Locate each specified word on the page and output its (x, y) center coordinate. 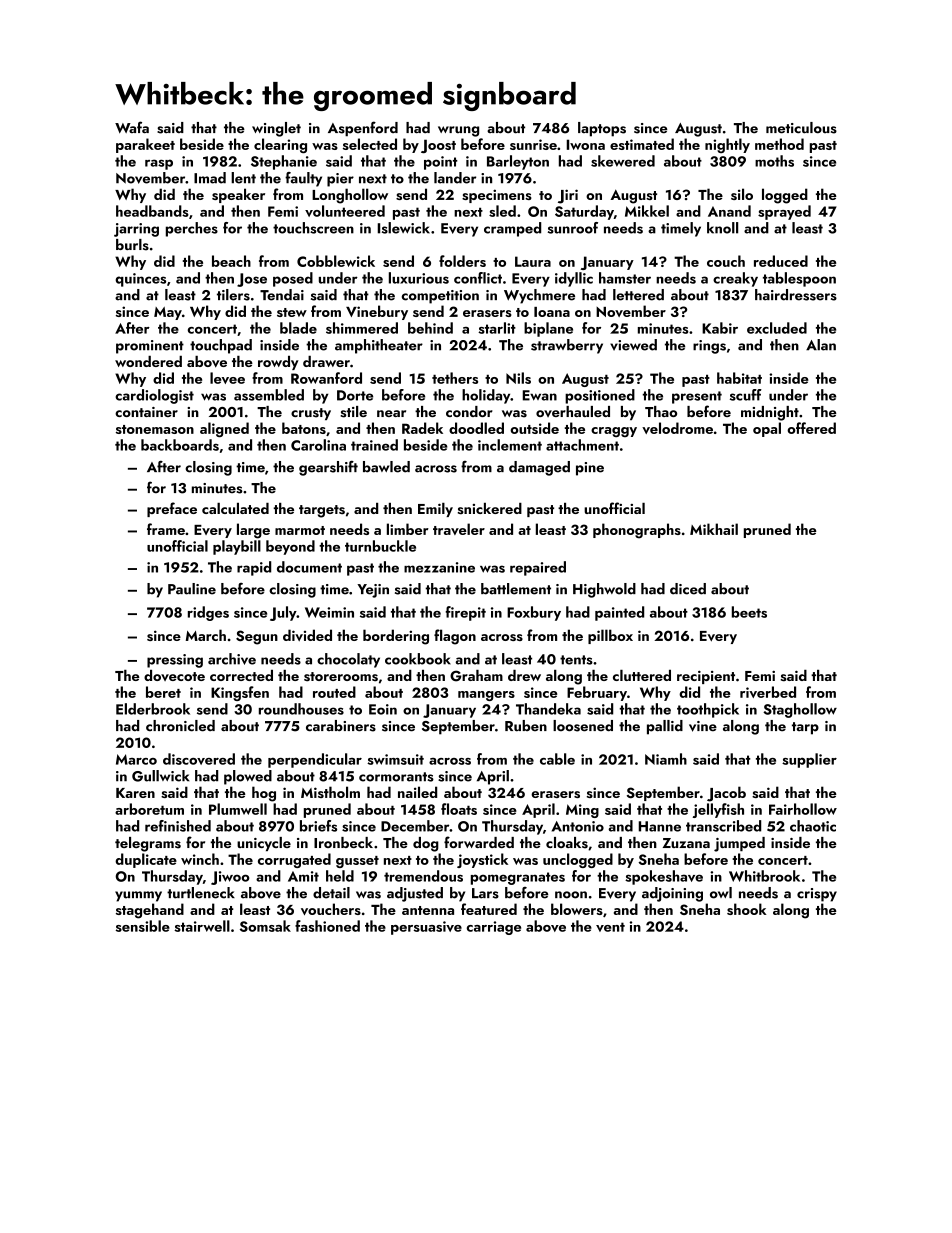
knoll (722, 228)
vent (610, 927)
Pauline (192, 589)
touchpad (221, 346)
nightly (727, 145)
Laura (533, 261)
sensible (143, 926)
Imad (210, 178)
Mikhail (714, 529)
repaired (538, 568)
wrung (458, 131)
